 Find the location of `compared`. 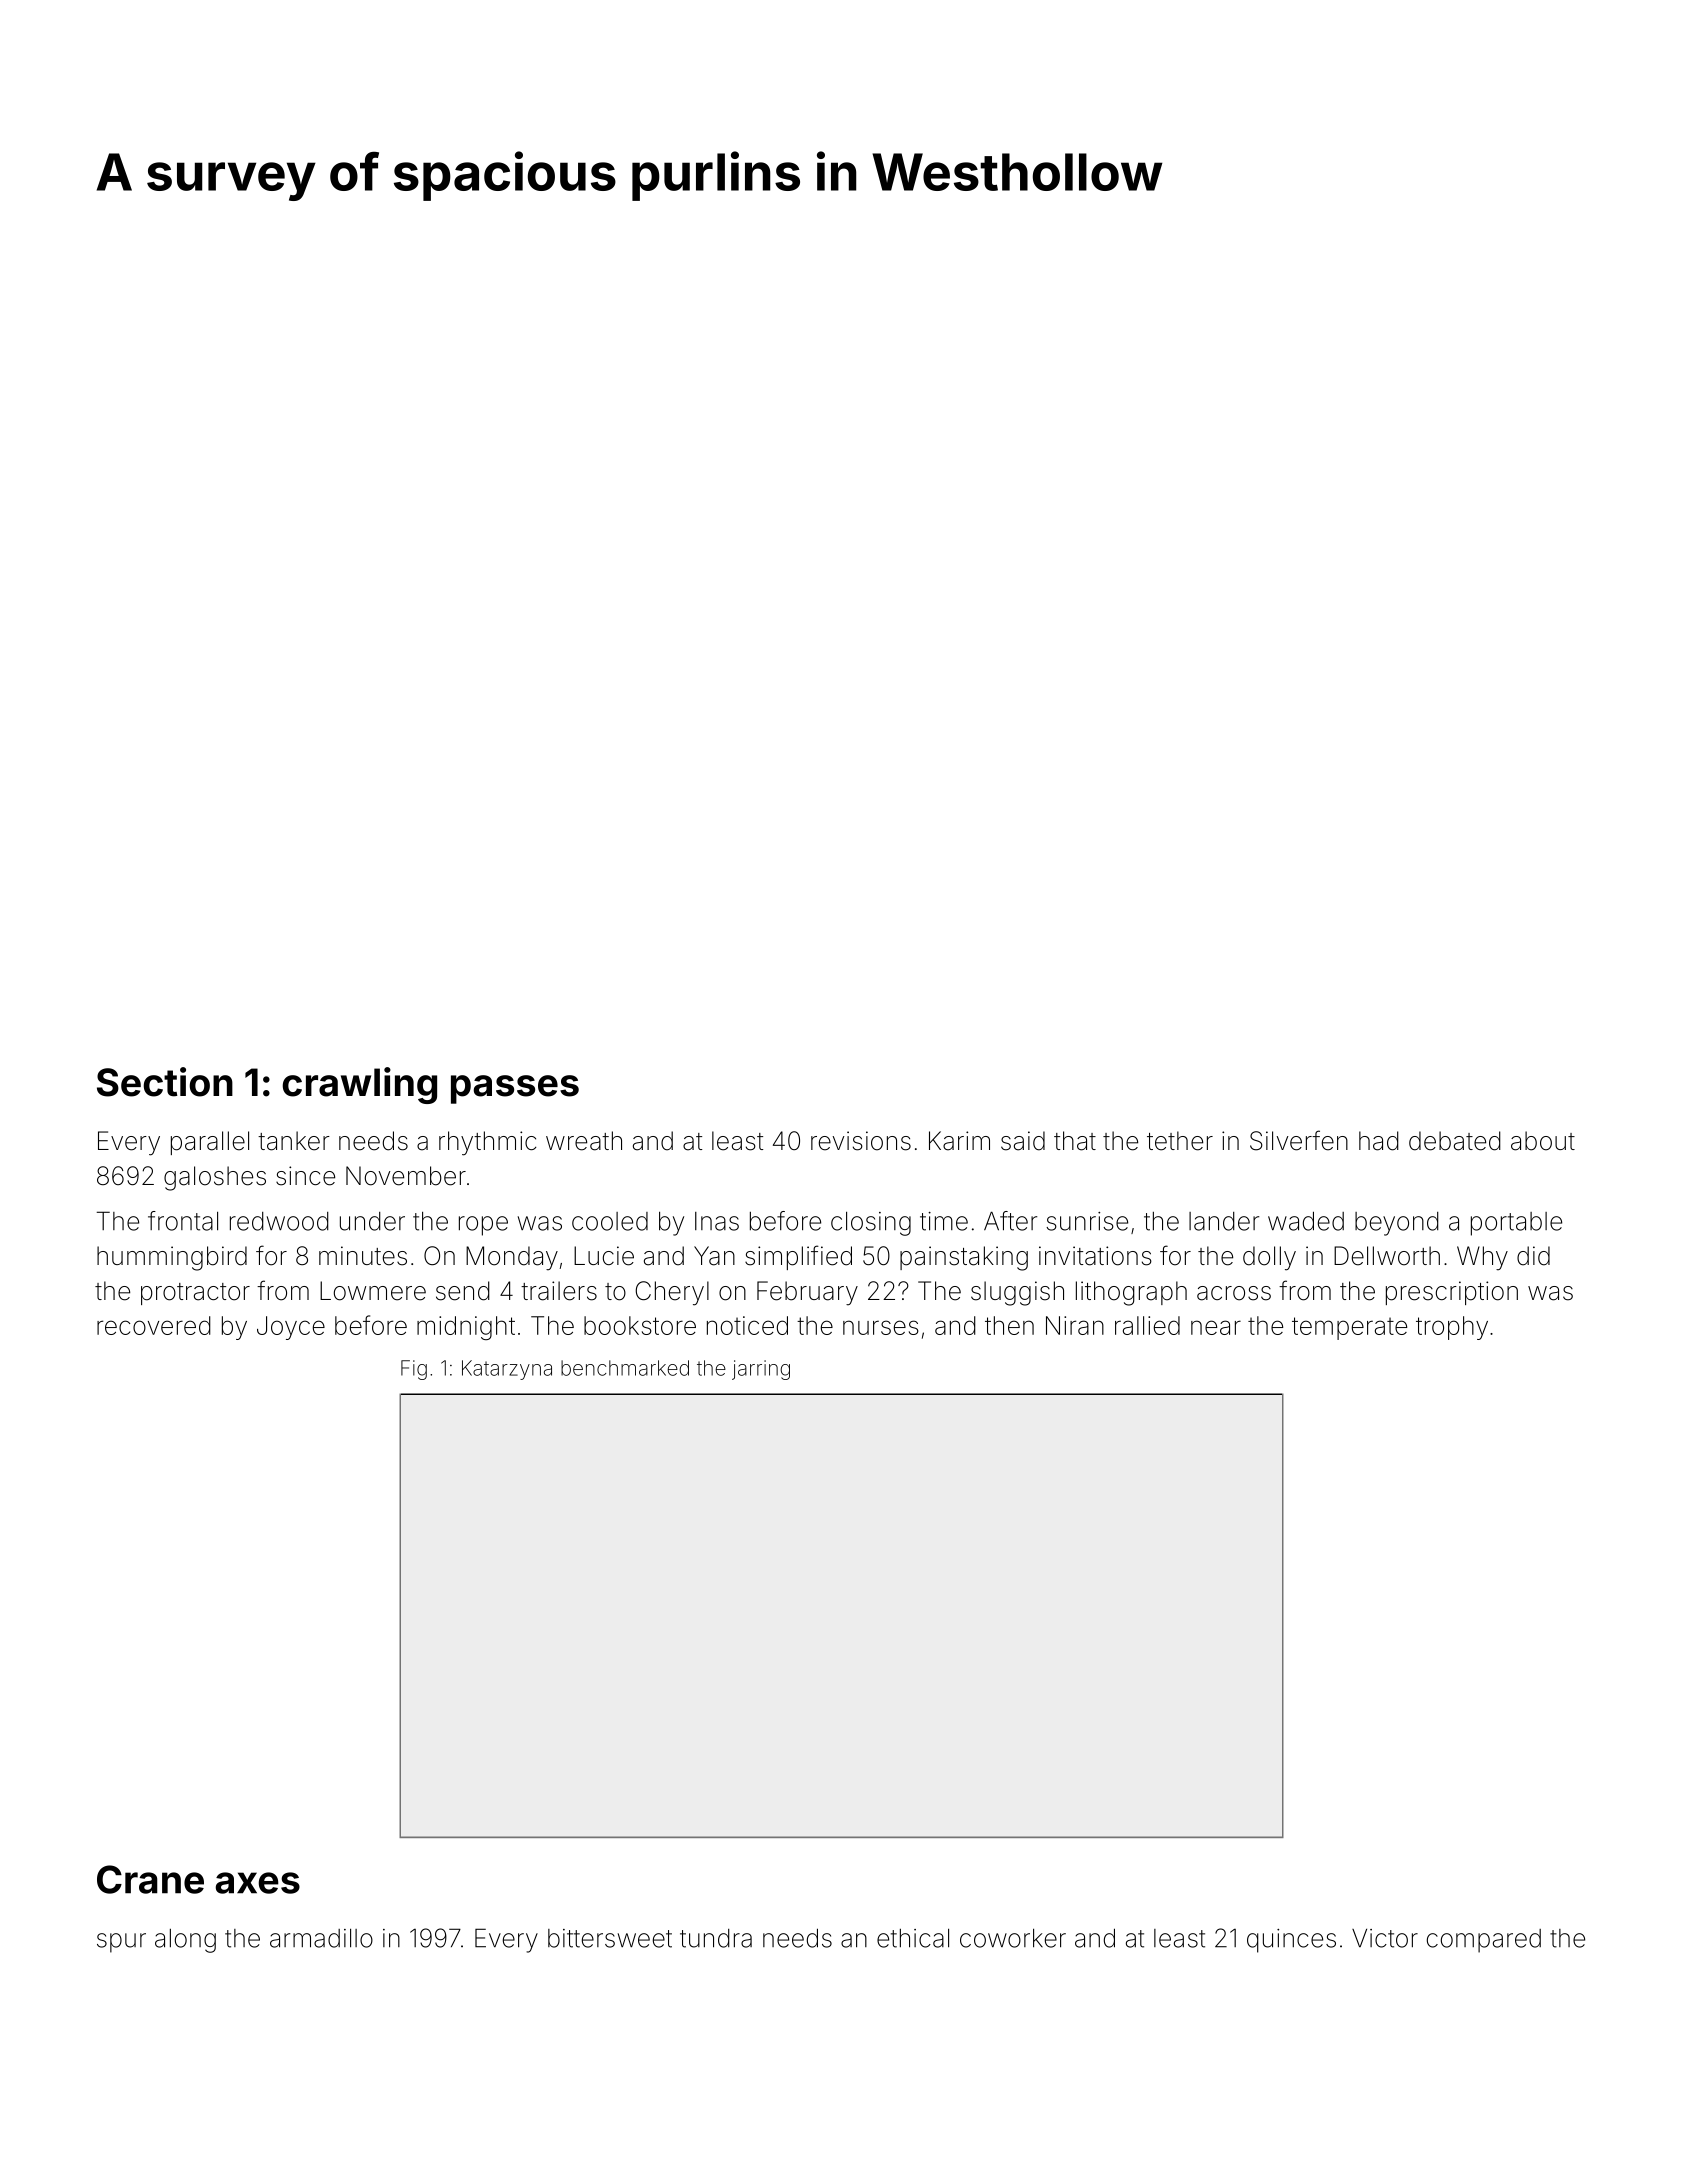

compared is located at coordinates (1484, 1941).
